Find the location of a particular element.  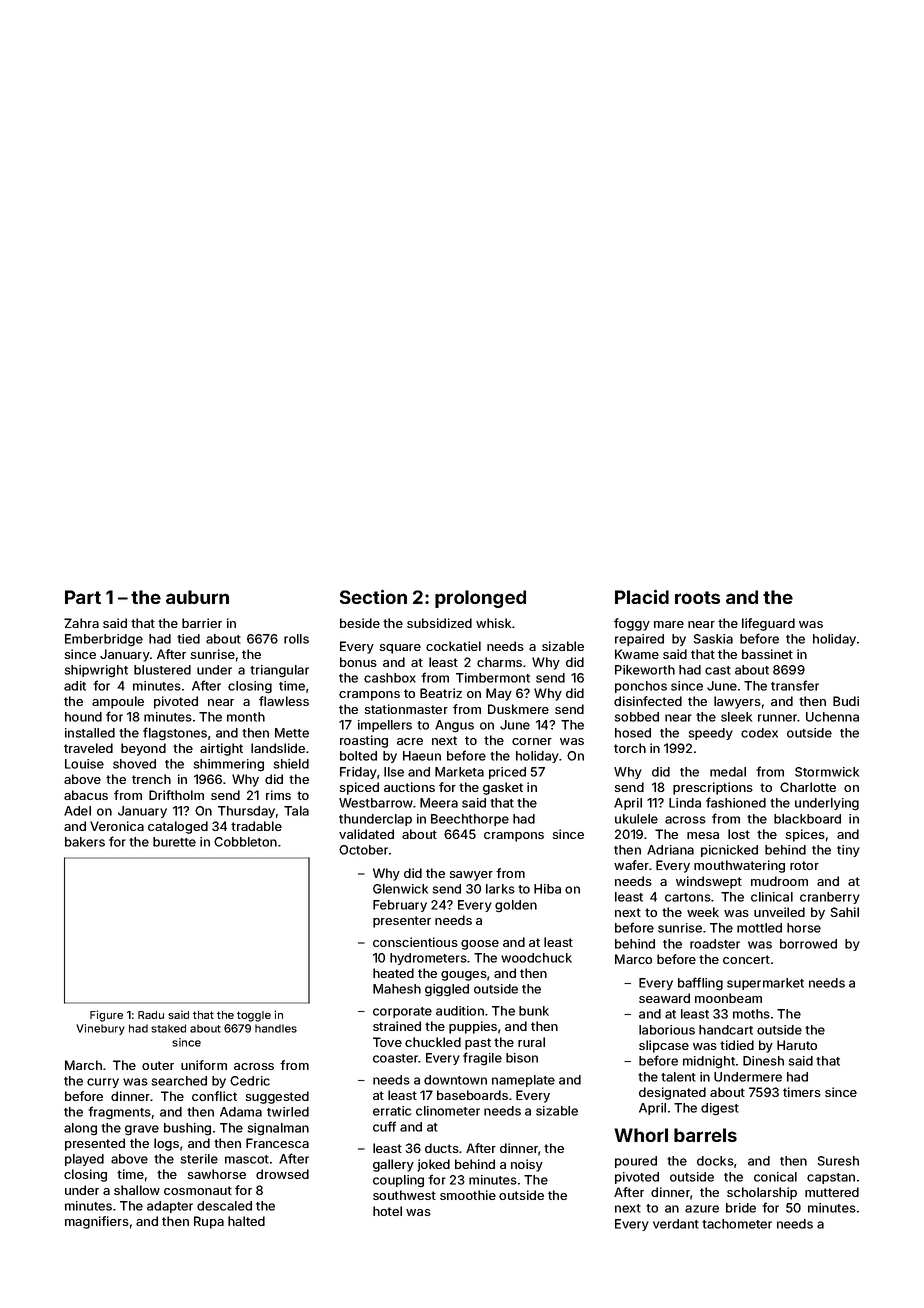

Cobbleton is located at coordinates (245, 842).
